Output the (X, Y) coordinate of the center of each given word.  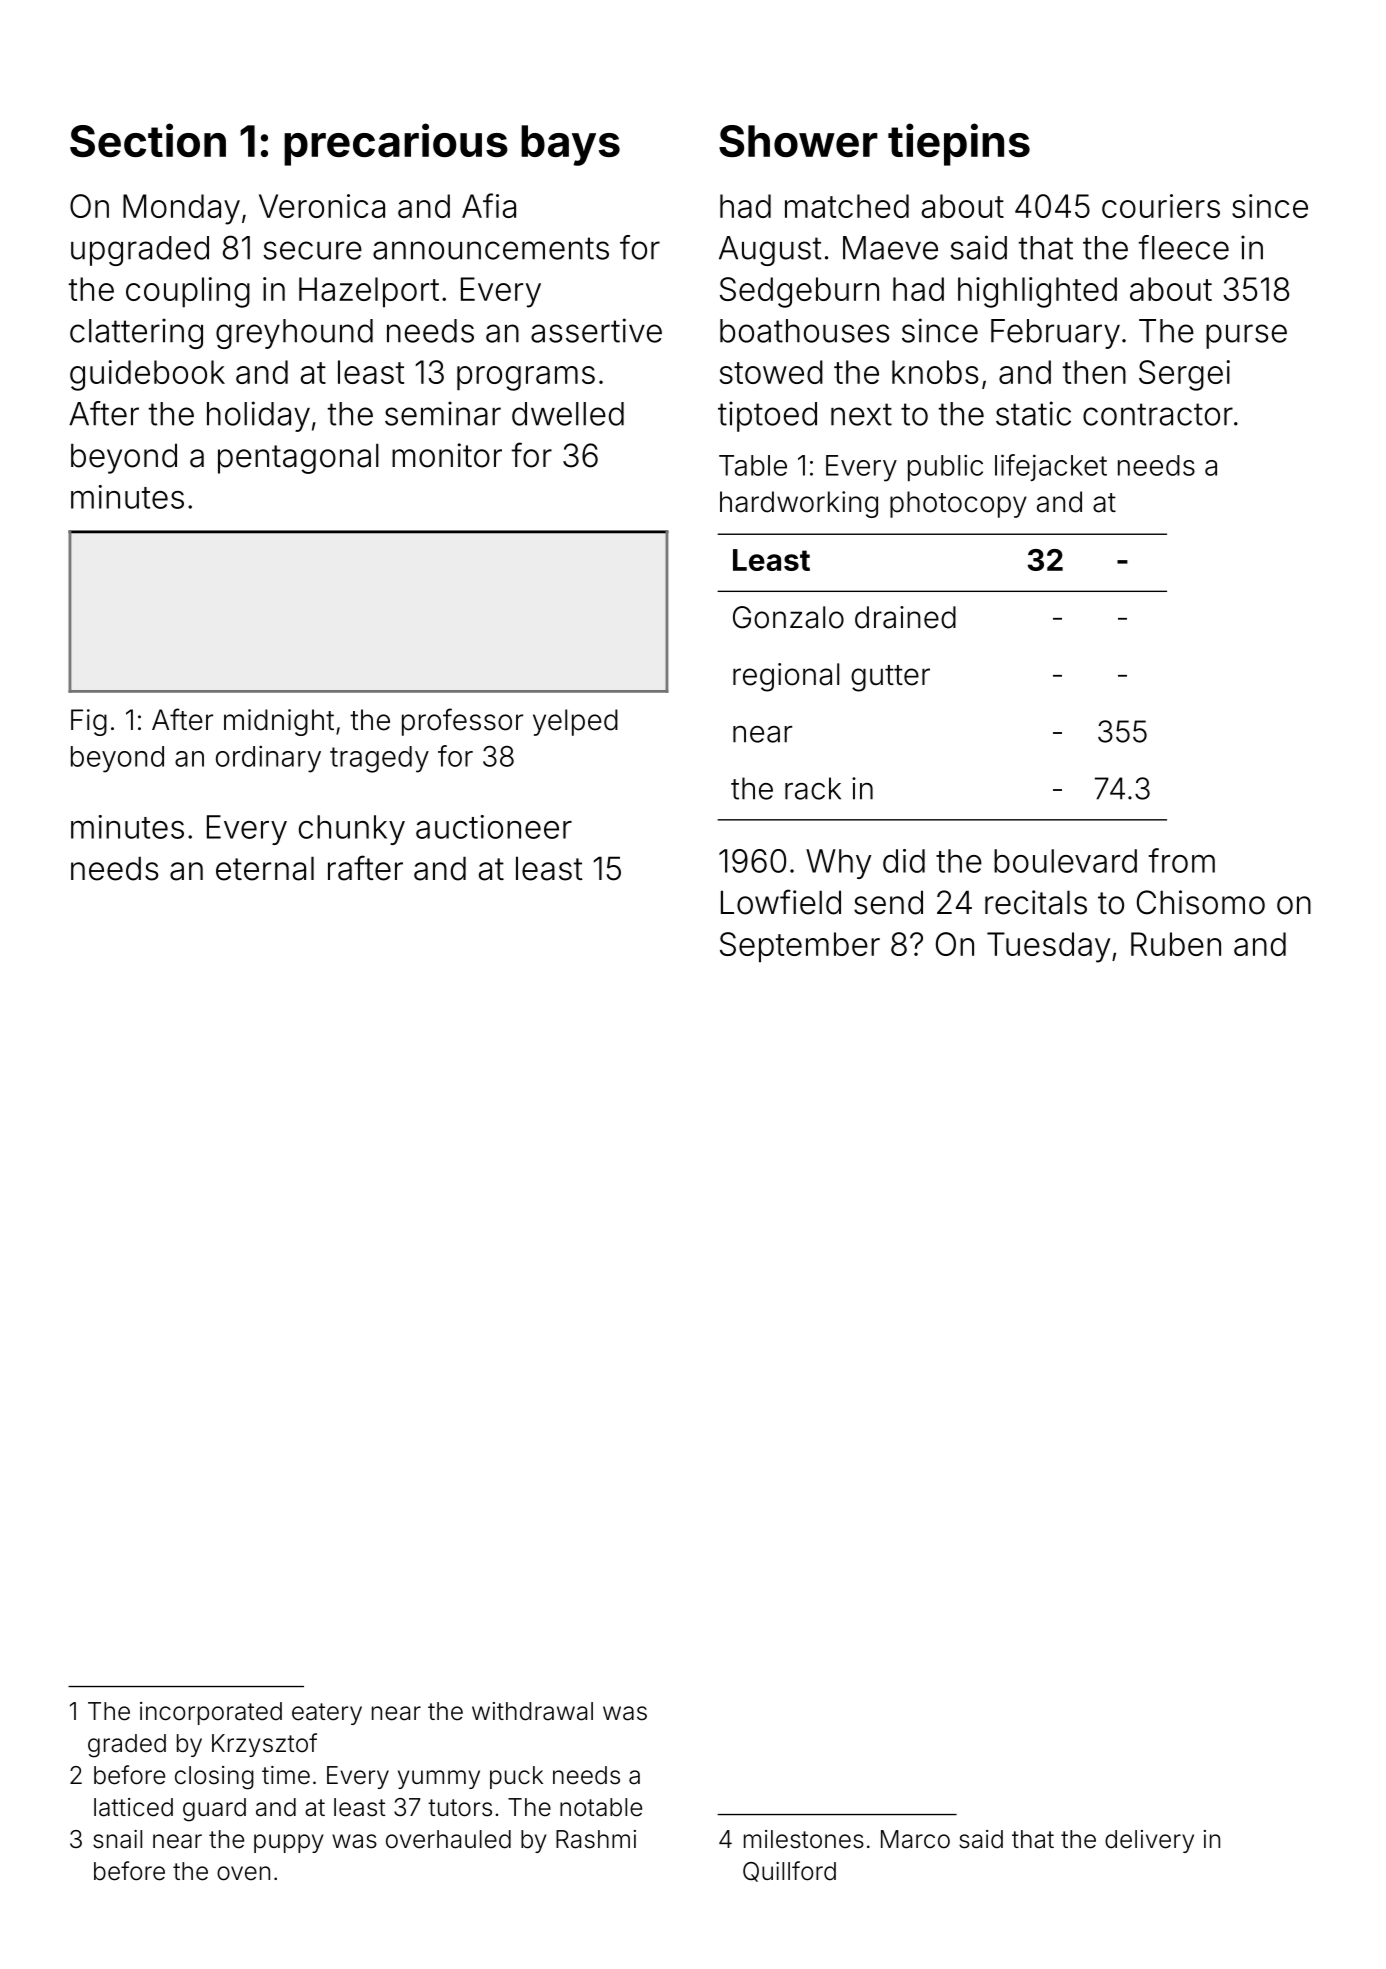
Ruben (1176, 944)
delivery (1149, 1841)
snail (117, 1839)
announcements (491, 248)
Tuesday (1048, 947)
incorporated (211, 1713)
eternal (265, 868)
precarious (396, 144)
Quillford (789, 1871)
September (800, 947)
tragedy (379, 759)
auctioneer (494, 827)
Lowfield (781, 902)
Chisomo (1201, 902)
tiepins (959, 144)
